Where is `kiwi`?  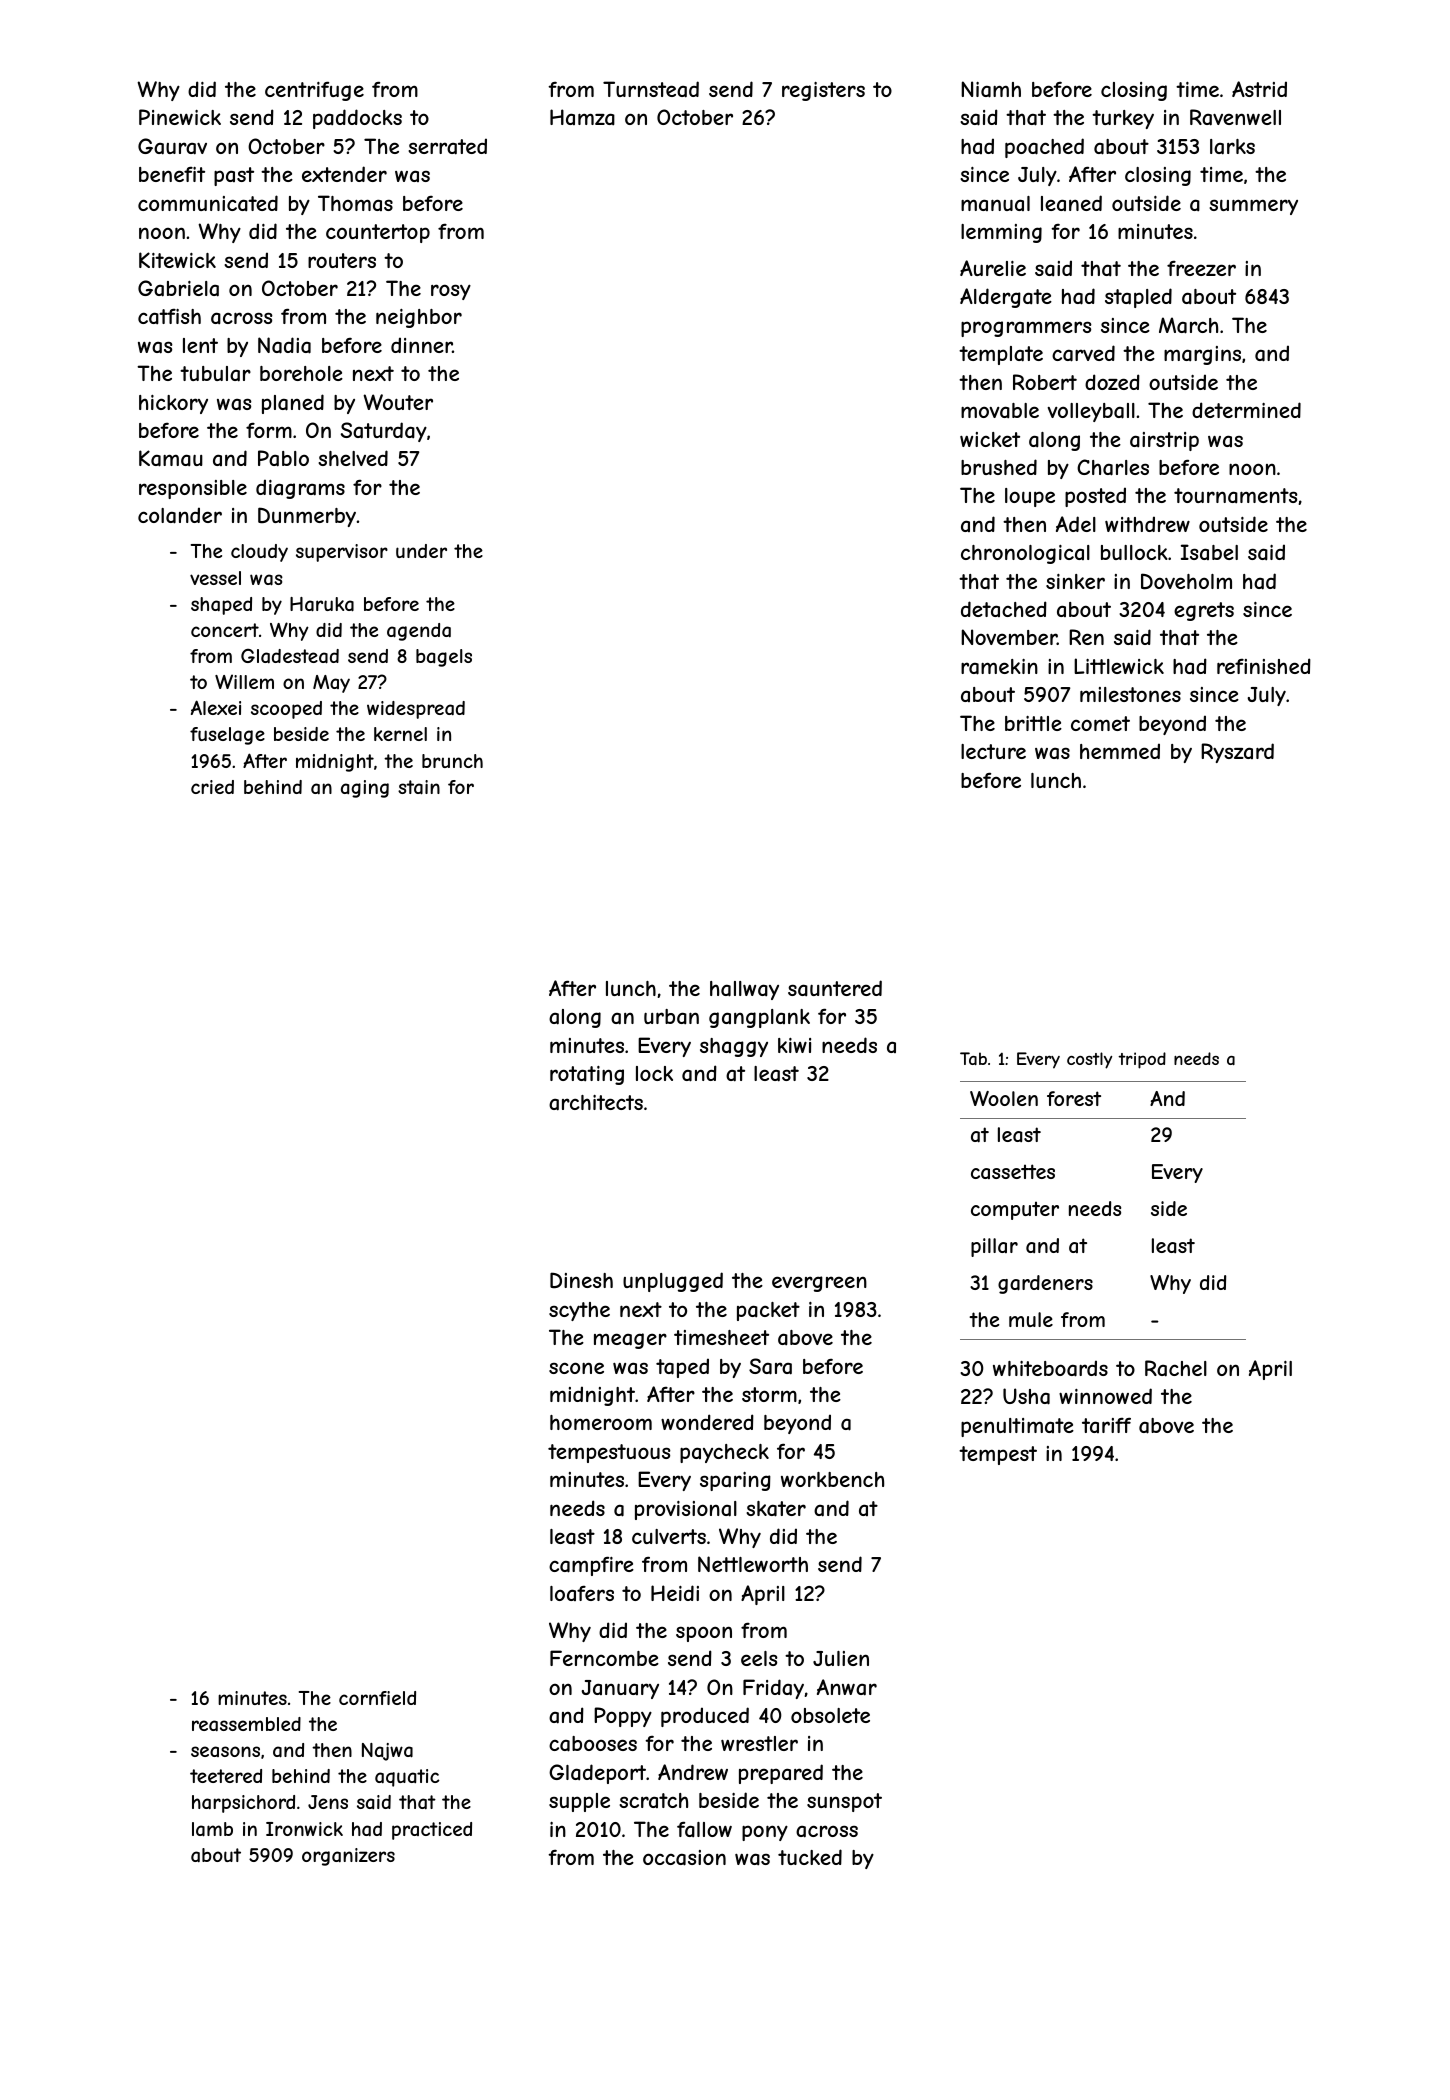
kiwi is located at coordinates (794, 1045).
